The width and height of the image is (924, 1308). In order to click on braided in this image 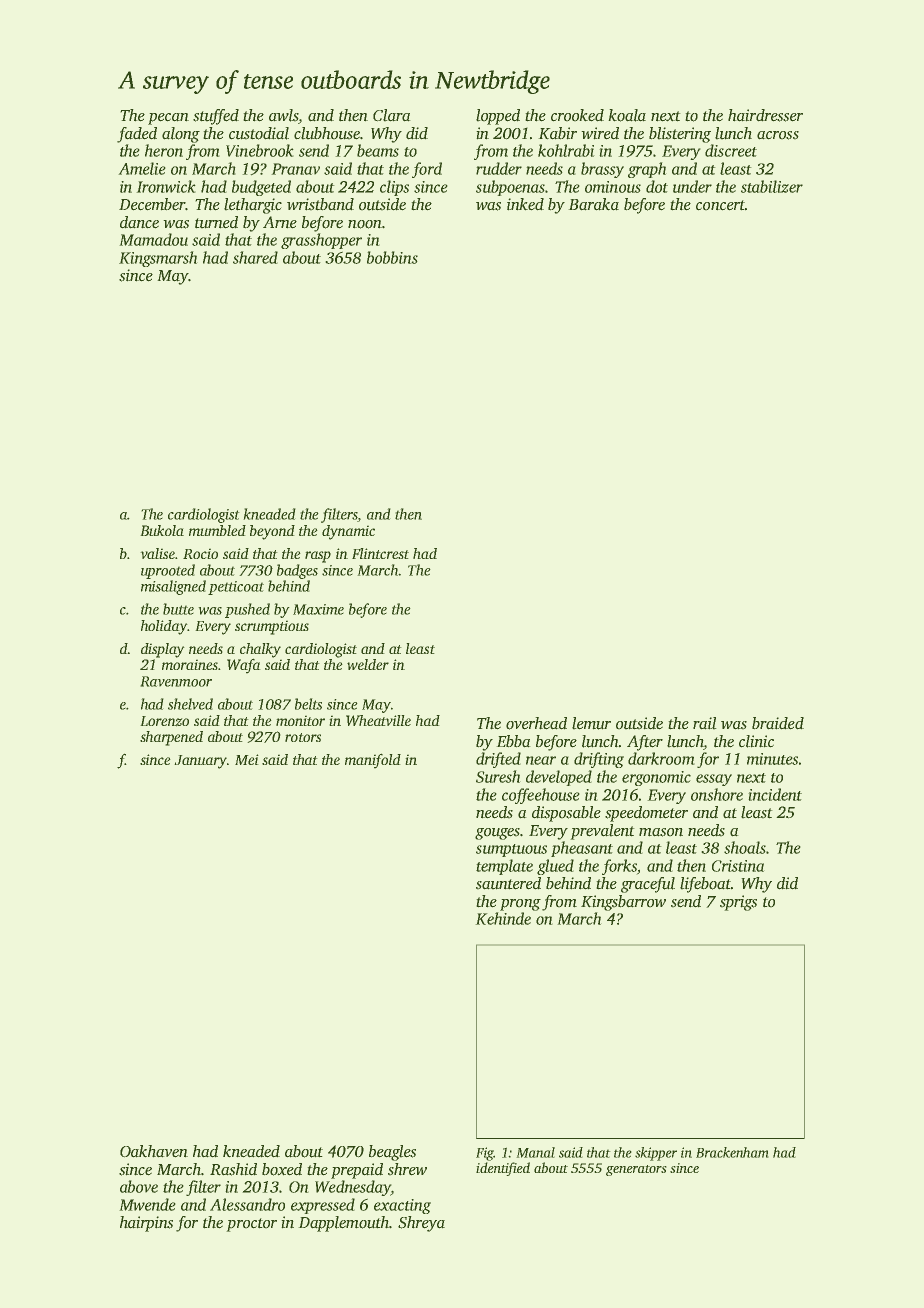, I will do `click(778, 723)`.
